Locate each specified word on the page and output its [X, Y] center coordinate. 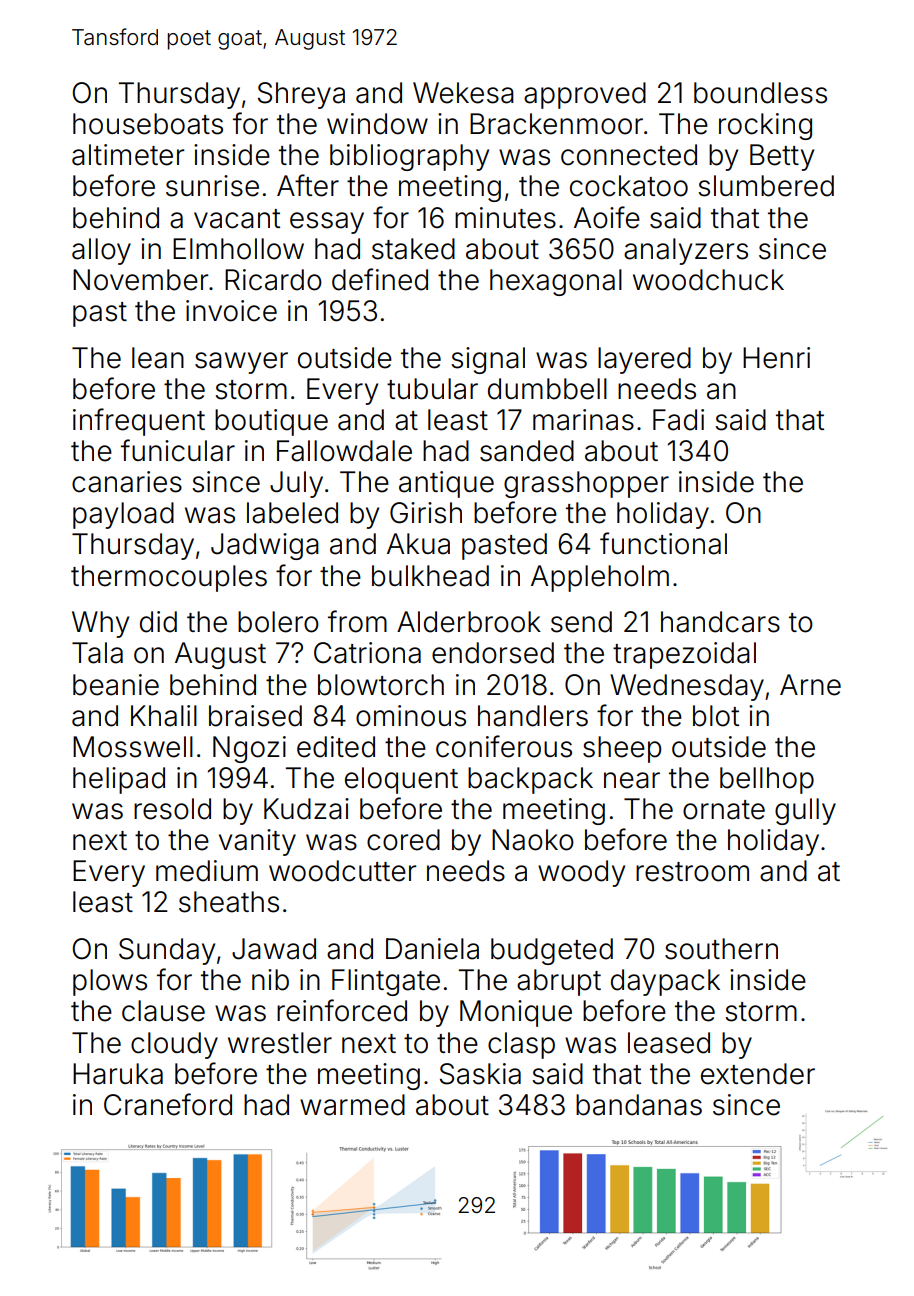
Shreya [301, 95]
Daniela [432, 949]
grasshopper [586, 484]
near [632, 780]
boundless [760, 93]
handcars [720, 622]
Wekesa [463, 93]
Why [100, 624]
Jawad [274, 949]
